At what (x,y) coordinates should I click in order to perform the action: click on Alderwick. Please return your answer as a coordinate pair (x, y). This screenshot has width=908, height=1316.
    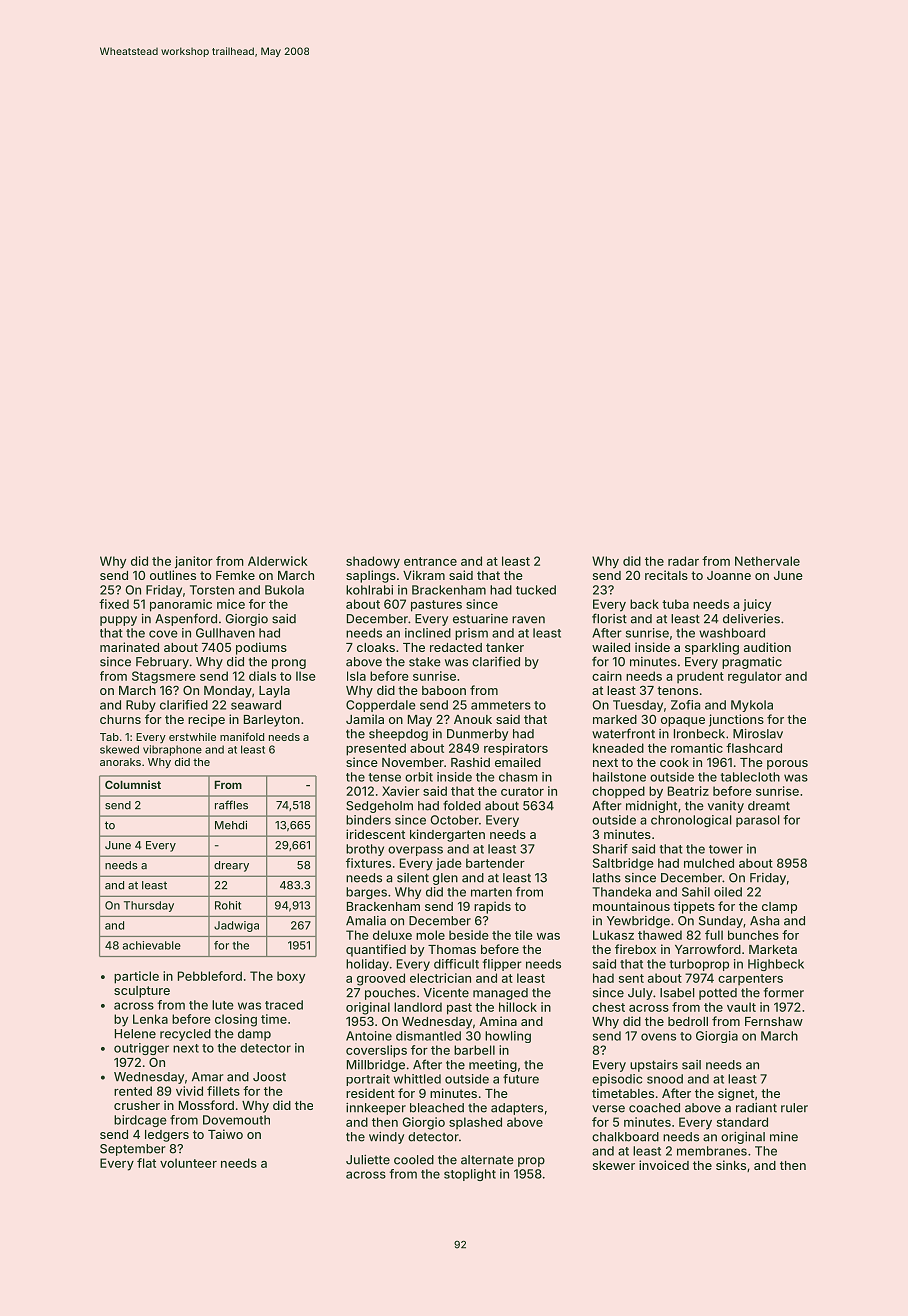
    Looking at the image, I should click on (278, 561).
